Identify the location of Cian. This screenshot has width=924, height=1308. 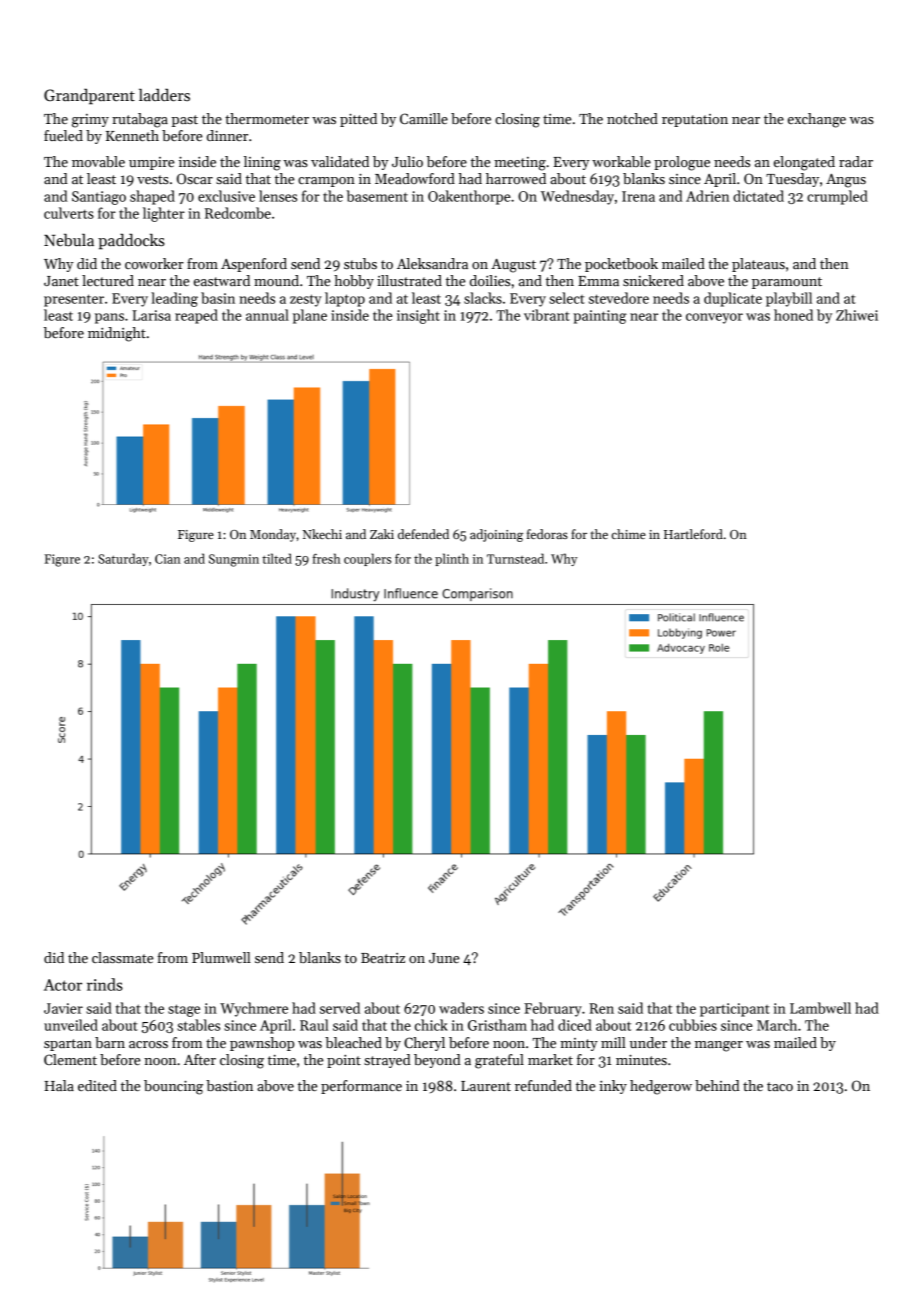
(168, 559).
